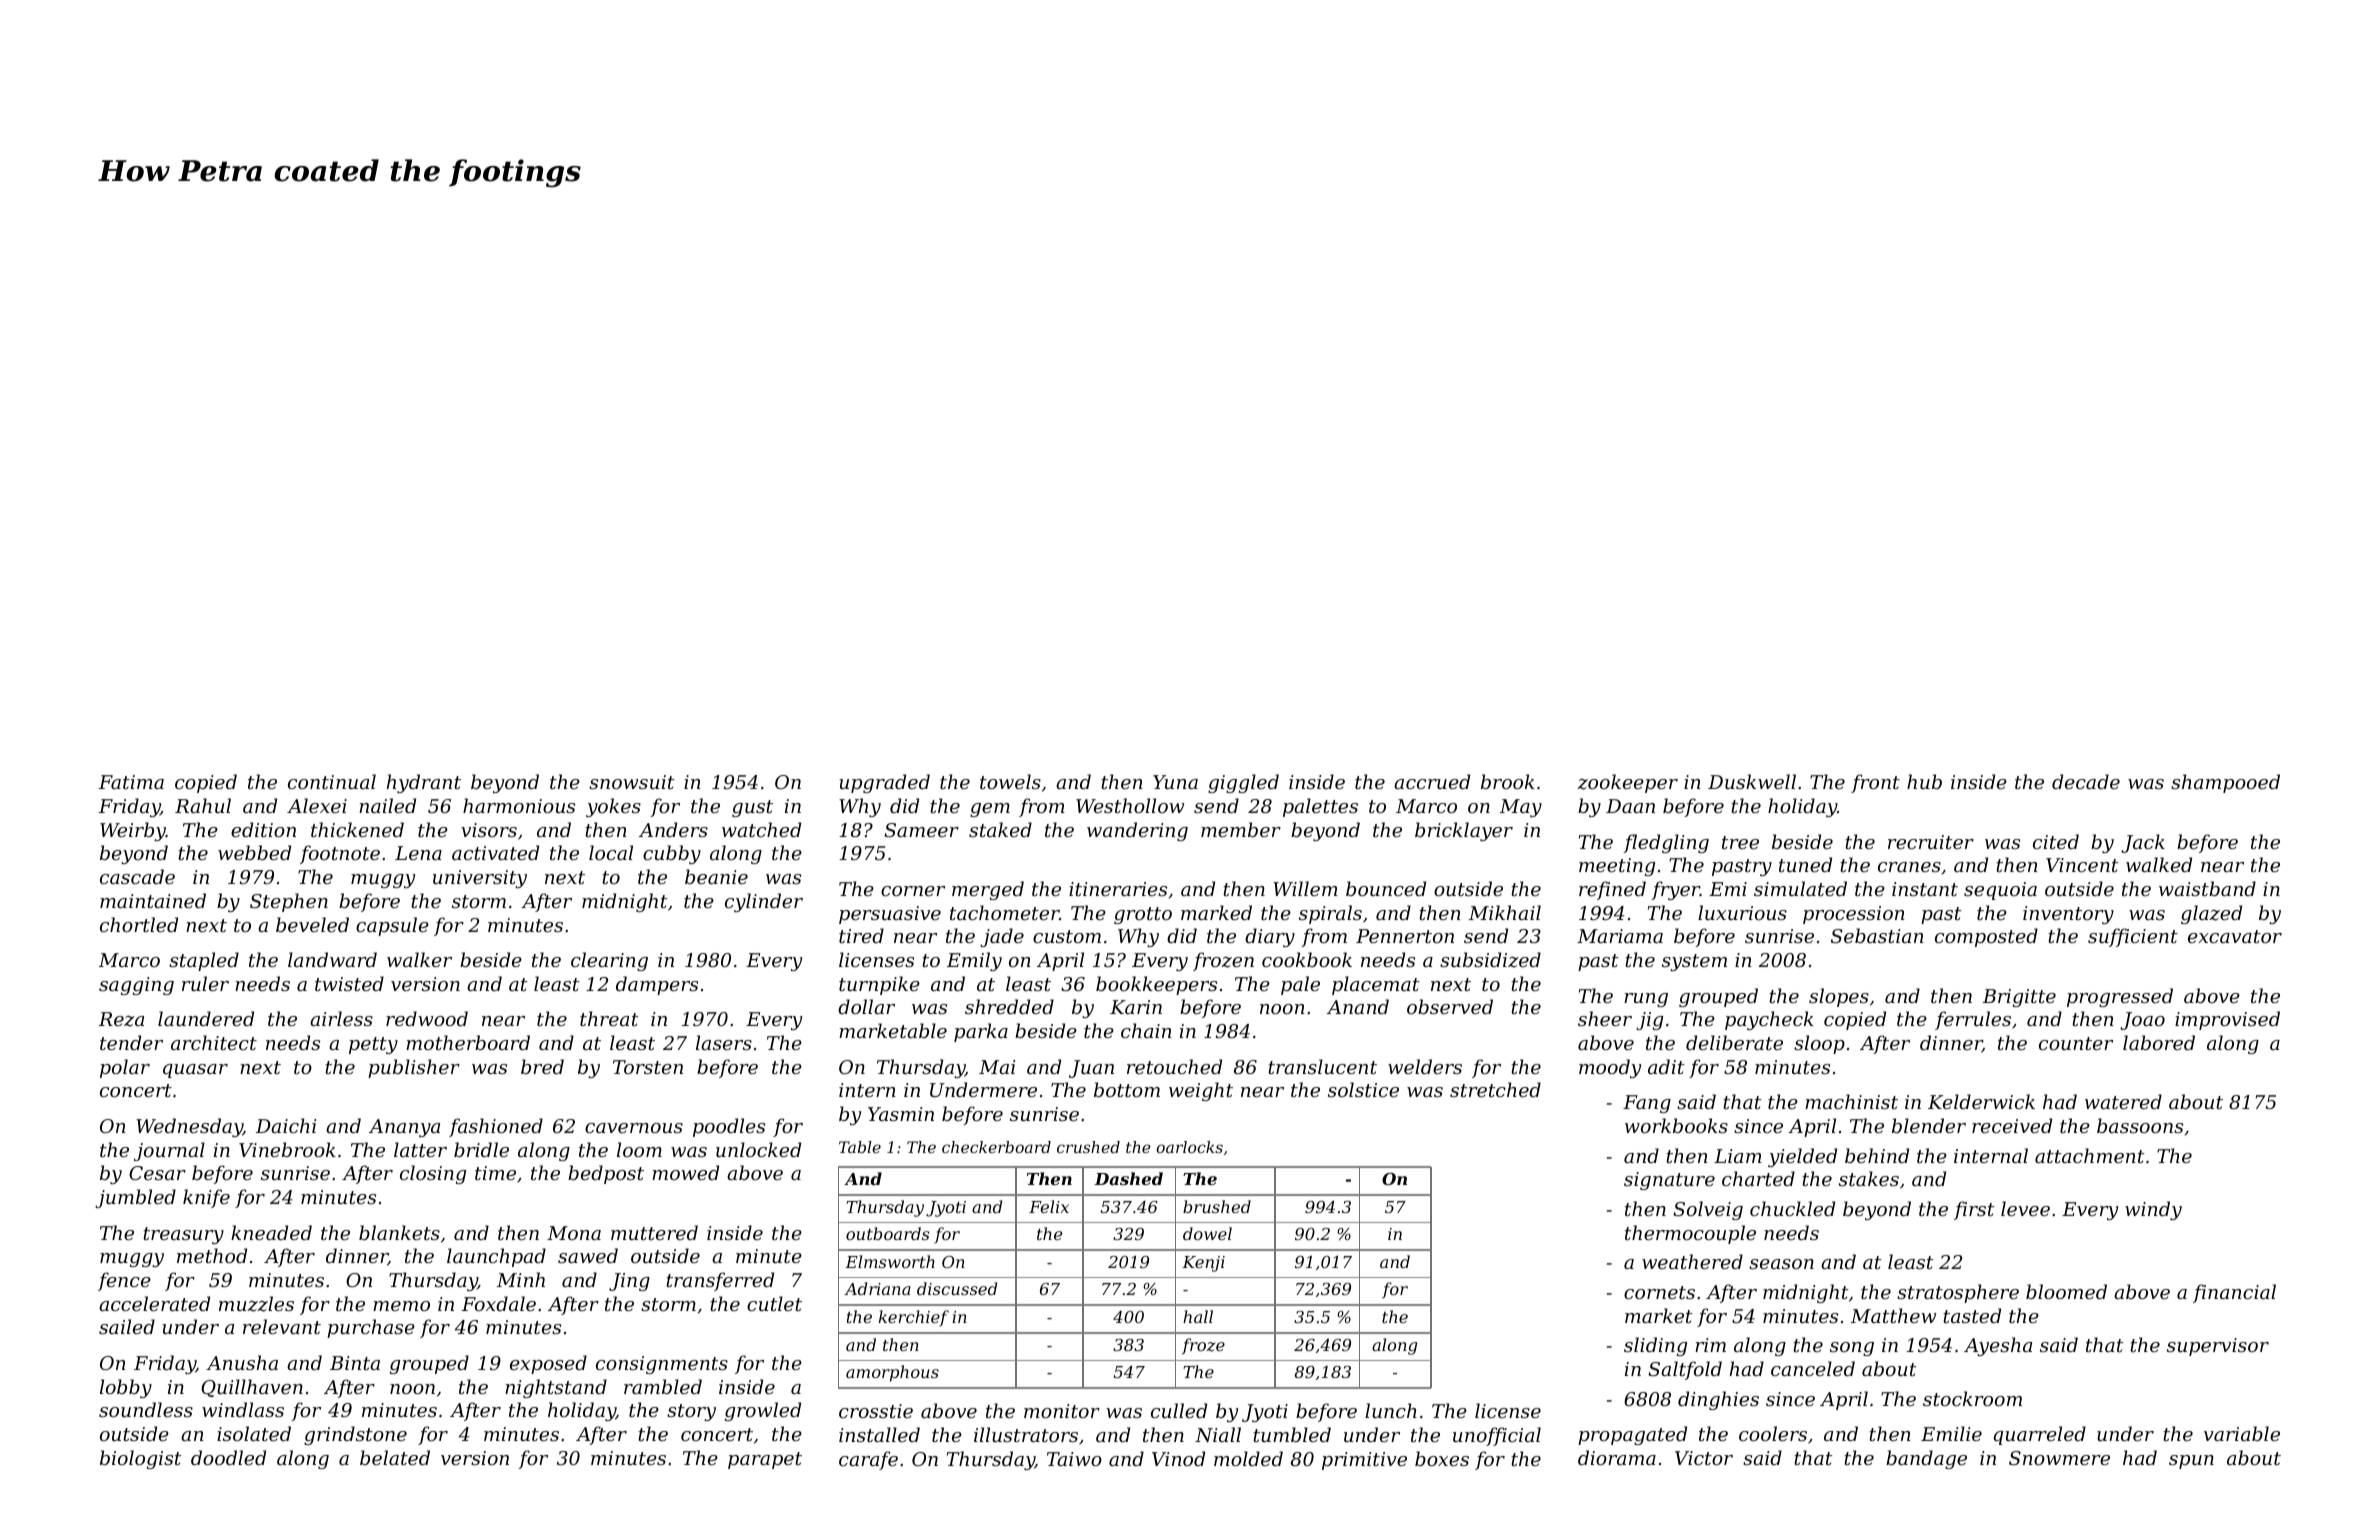  Describe the element at coordinates (901, 1114) in the screenshot. I see `Yasmin` at that location.
